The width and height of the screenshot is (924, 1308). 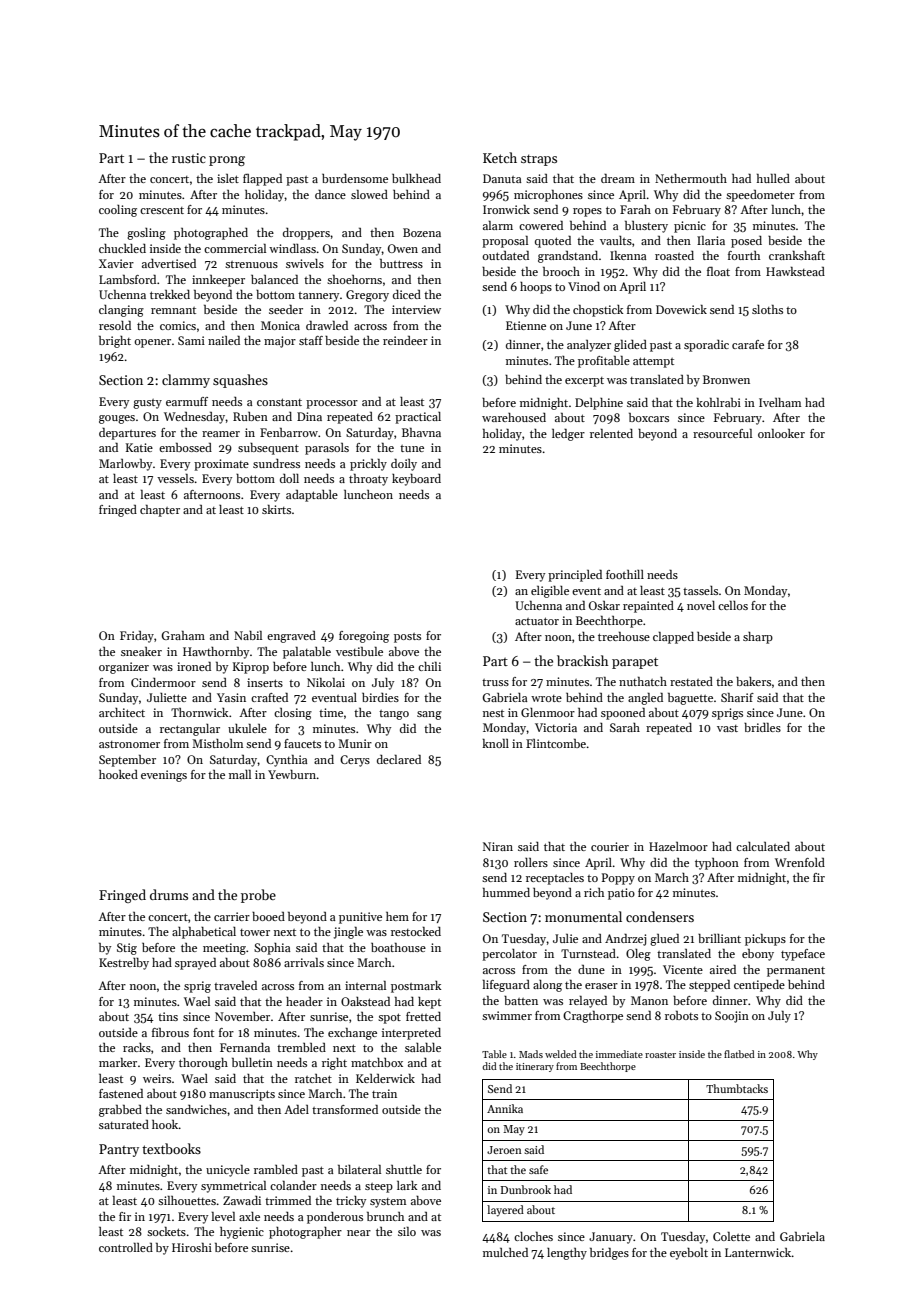 What do you see at coordinates (758, 638) in the screenshot?
I see `sharp` at bounding box center [758, 638].
